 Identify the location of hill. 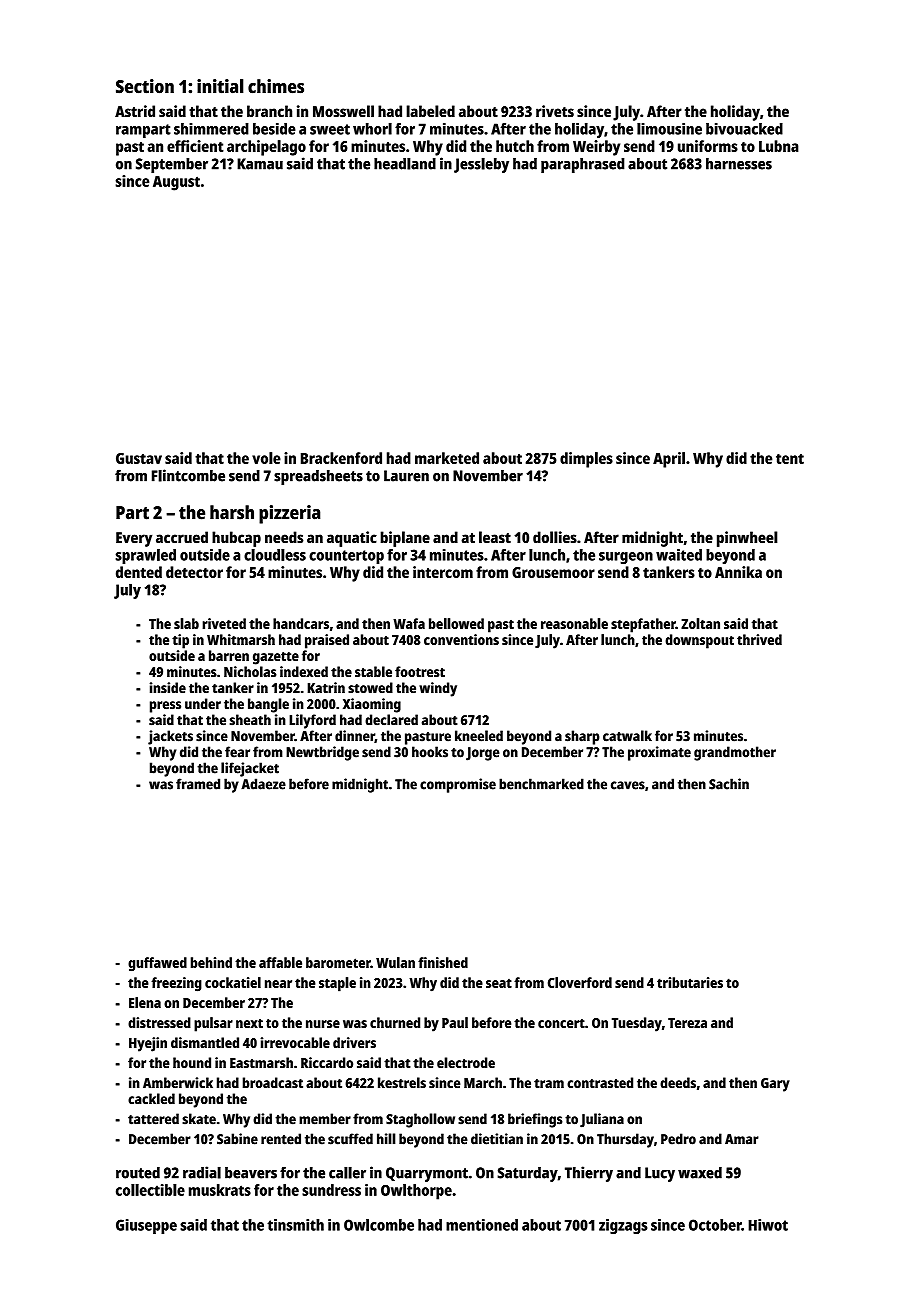
(386, 1139).
